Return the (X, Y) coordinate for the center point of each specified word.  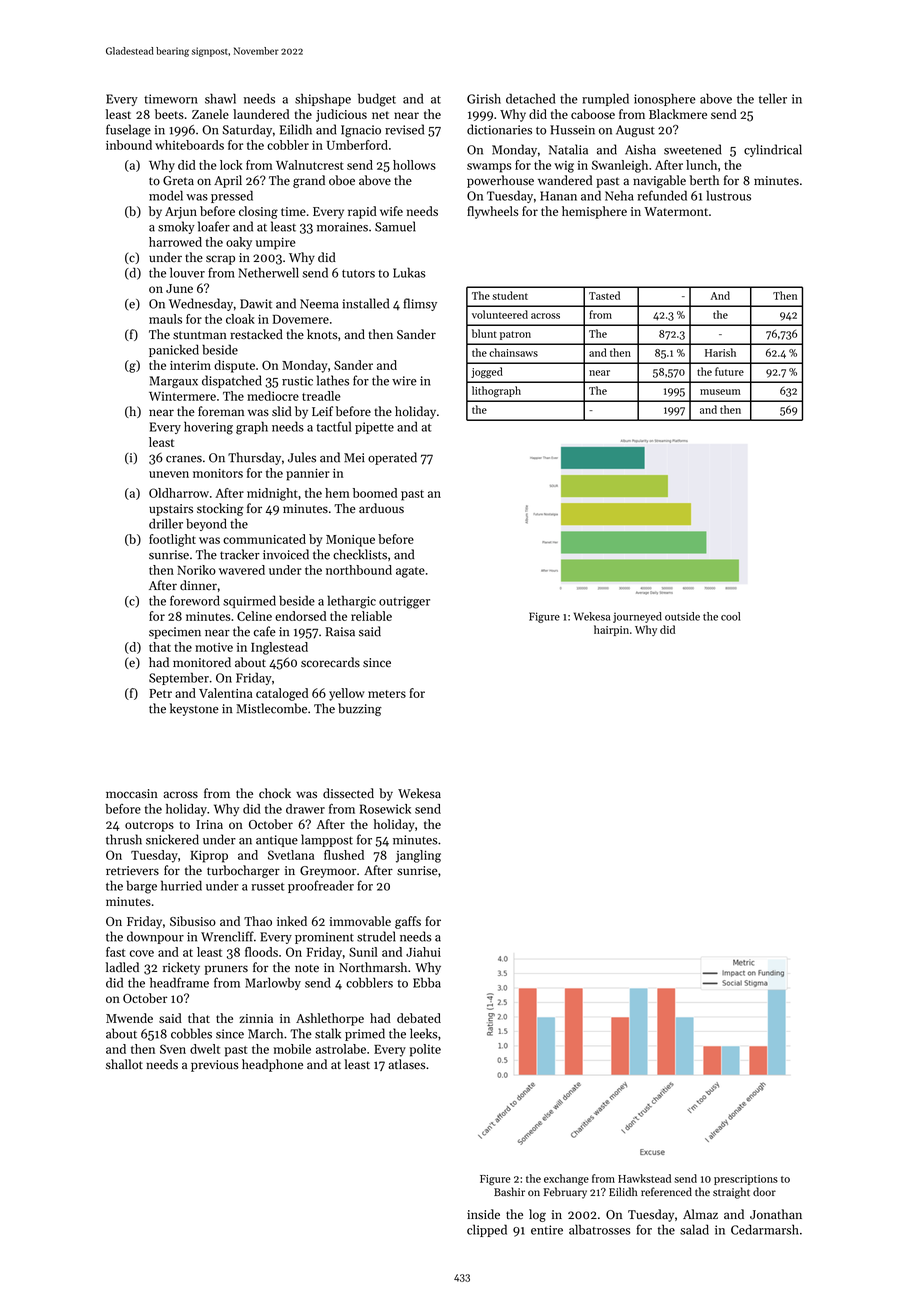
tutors (358, 274)
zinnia (256, 1018)
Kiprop (209, 857)
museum (720, 392)
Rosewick (385, 809)
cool (730, 616)
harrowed (175, 242)
